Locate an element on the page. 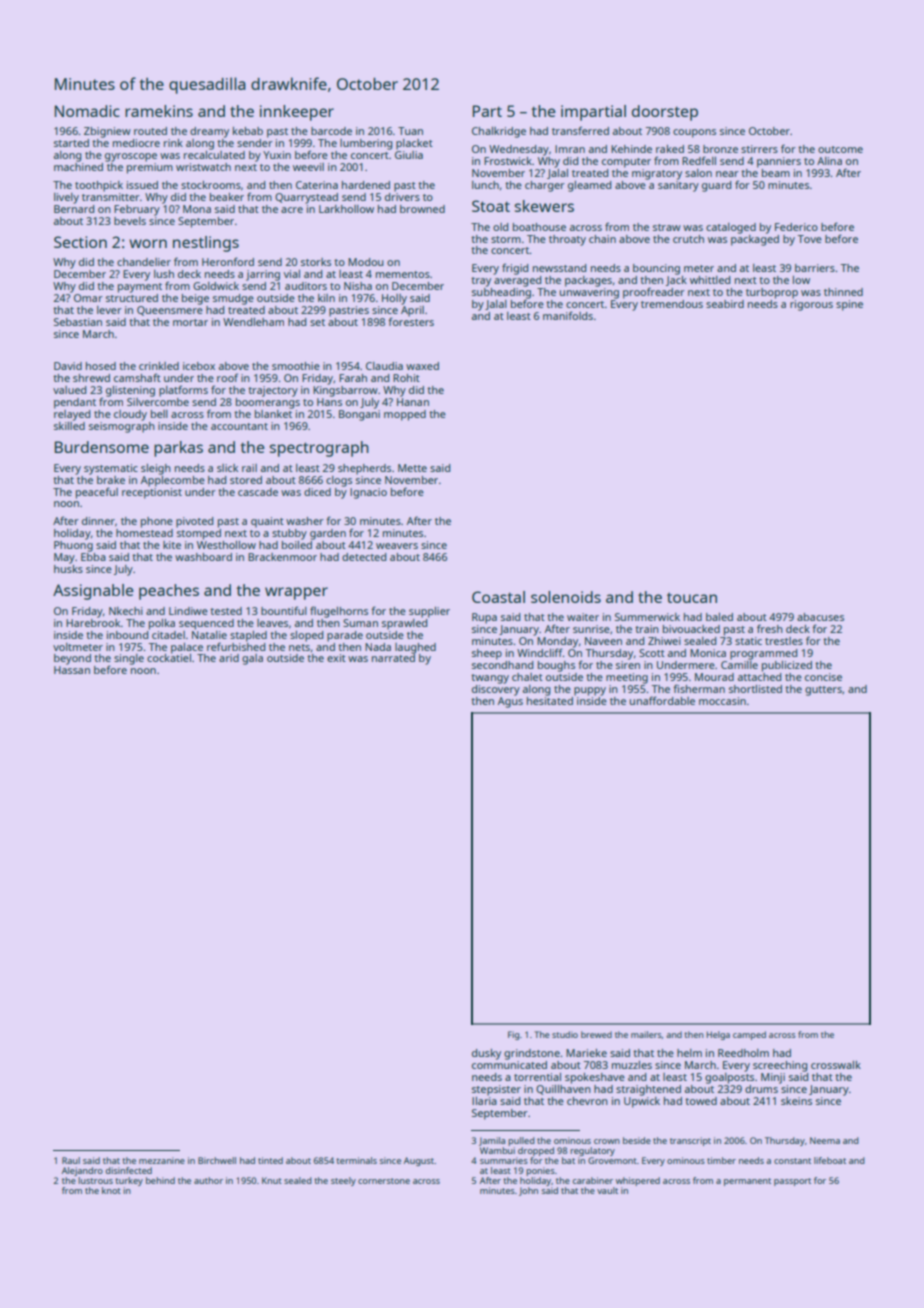  stirrers is located at coordinates (759, 149).
